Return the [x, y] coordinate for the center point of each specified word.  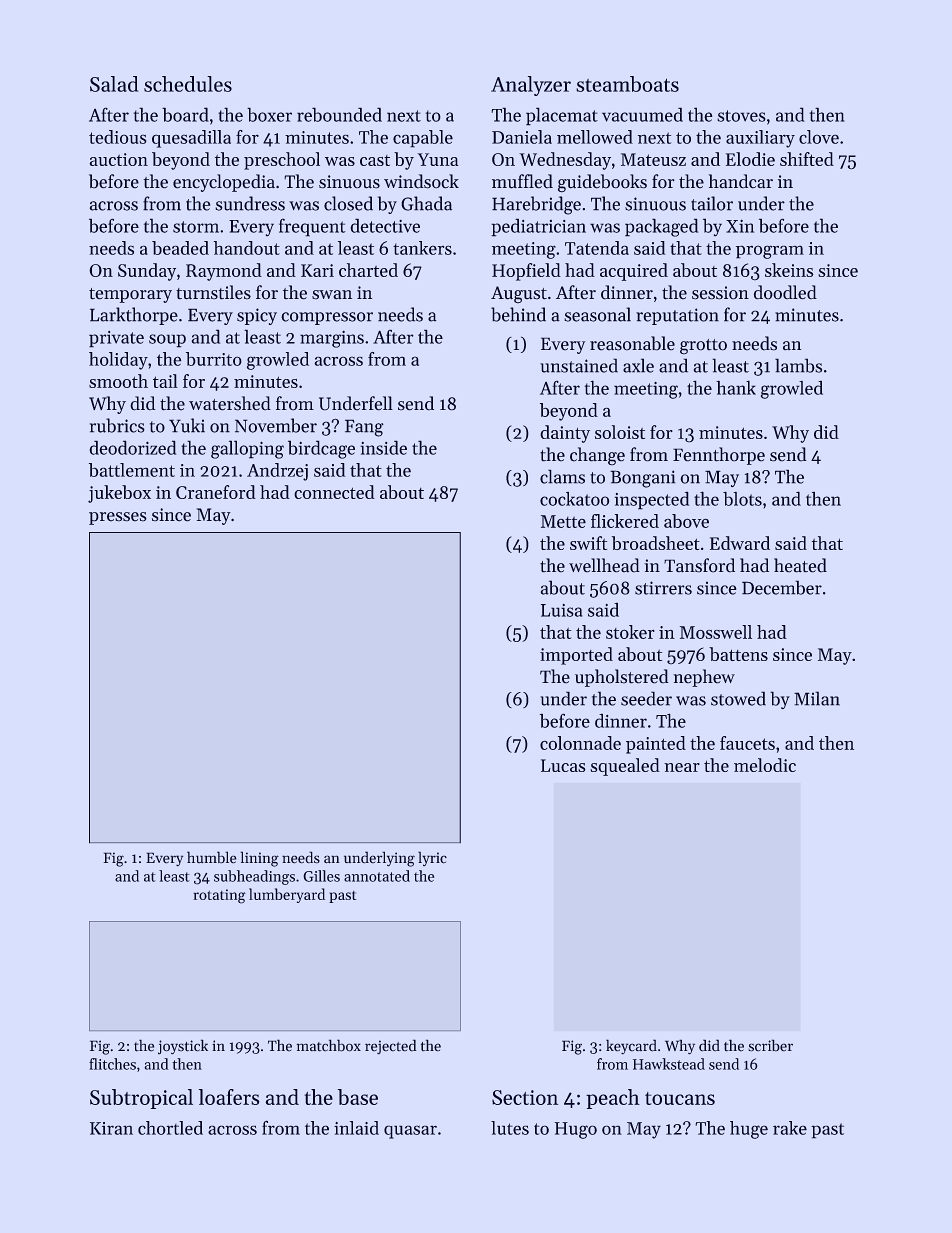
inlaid [356, 1128]
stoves [741, 116]
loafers [229, 1097]
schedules [188, 84]
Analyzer [531, 86]
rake [790, 1128]
